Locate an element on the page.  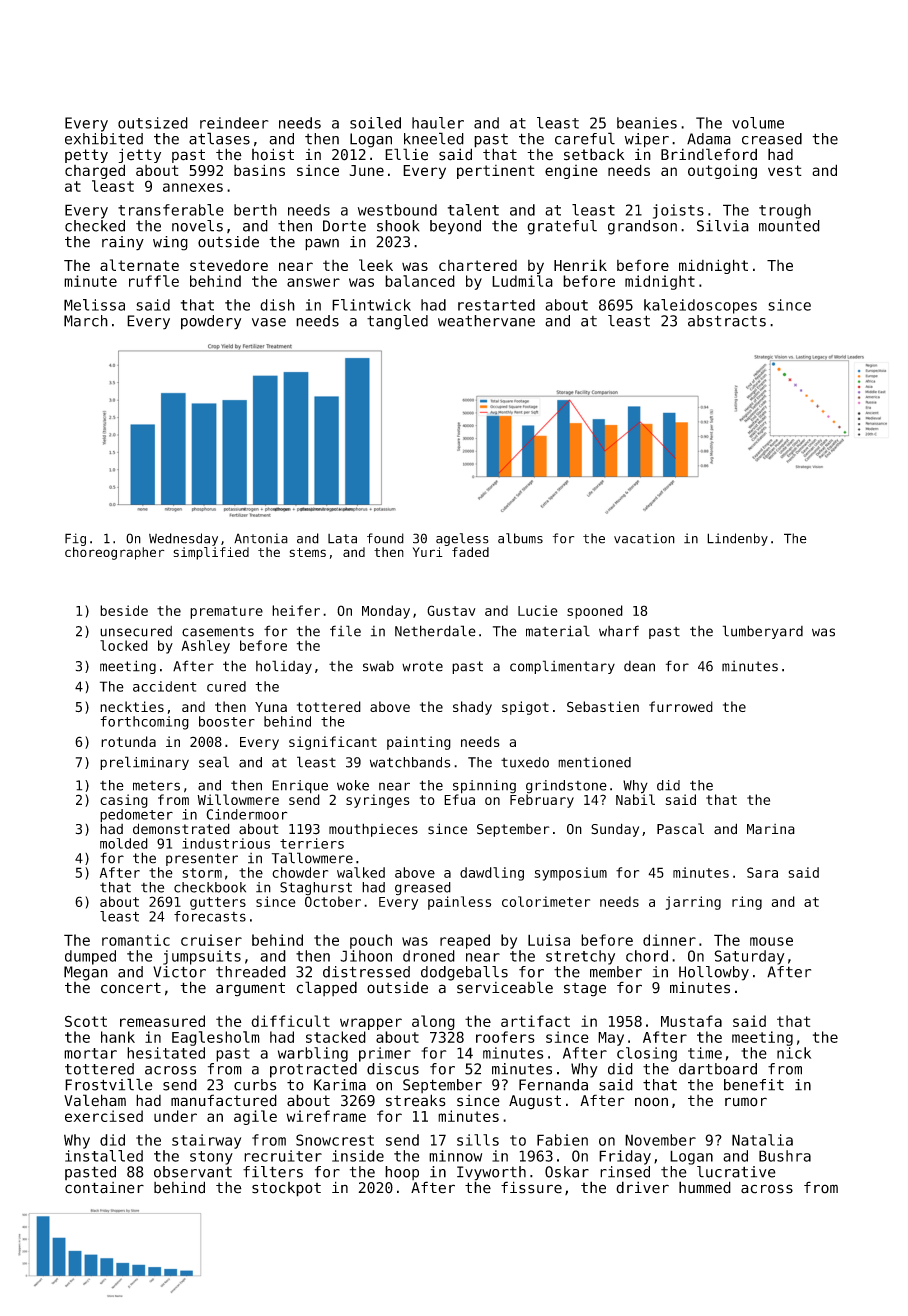
spinning is located at coordinates (484, 787).
